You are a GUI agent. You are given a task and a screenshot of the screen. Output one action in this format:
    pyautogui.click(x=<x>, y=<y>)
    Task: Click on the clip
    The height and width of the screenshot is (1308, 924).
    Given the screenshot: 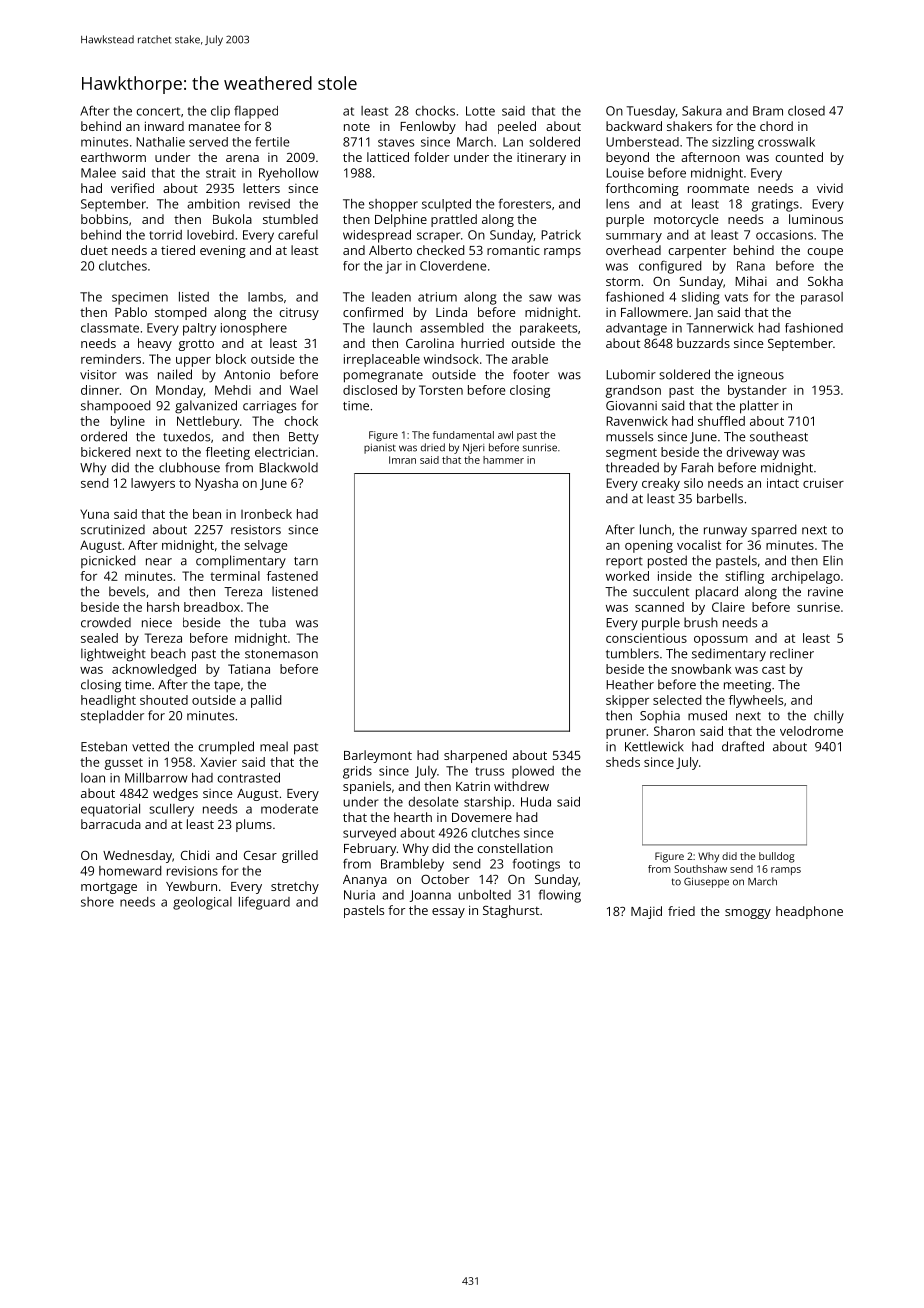 What is the action you would take?
    pyautogui.click(x=220, y=112)
